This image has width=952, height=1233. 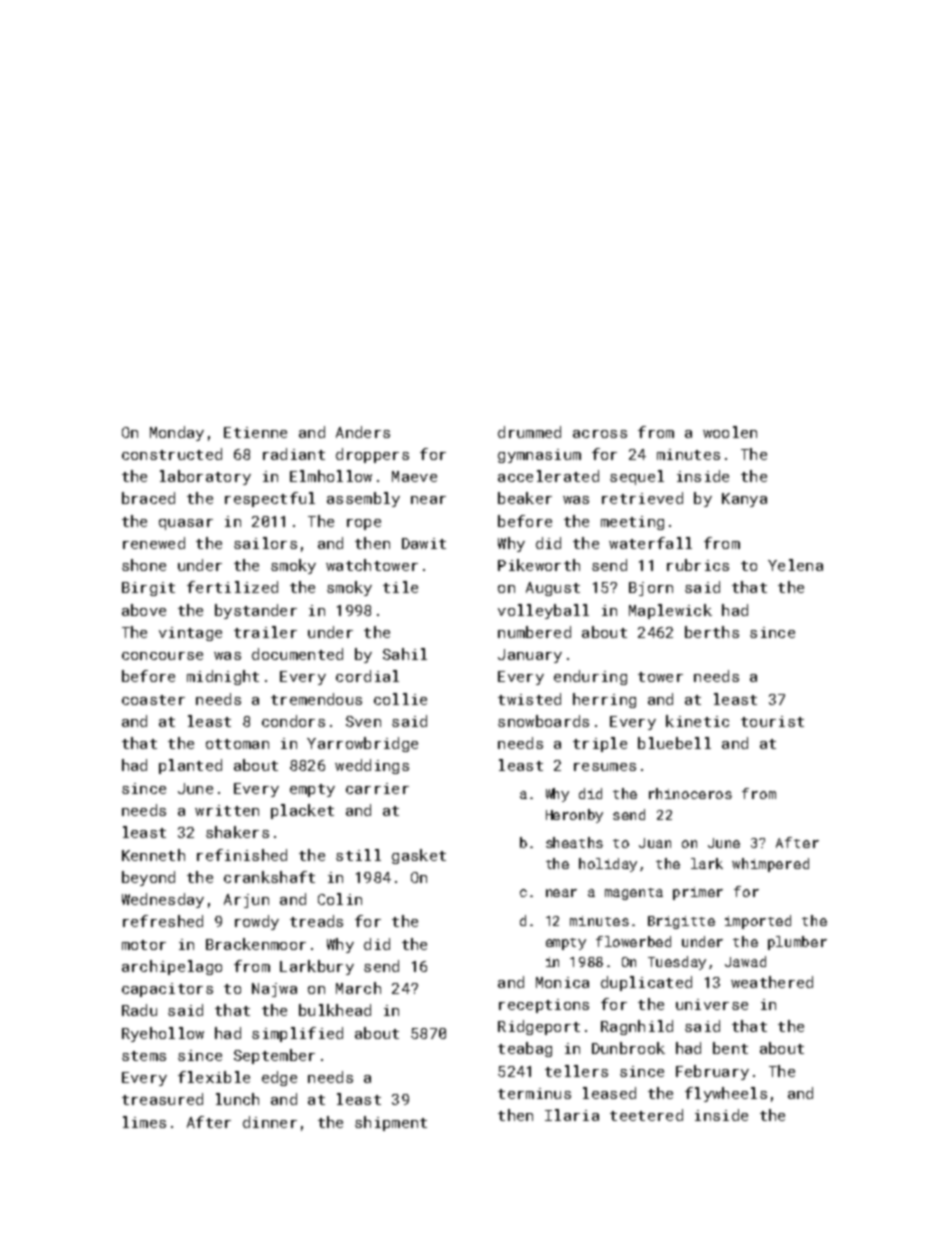 I want to click on January, so click(x=530, y=656).
